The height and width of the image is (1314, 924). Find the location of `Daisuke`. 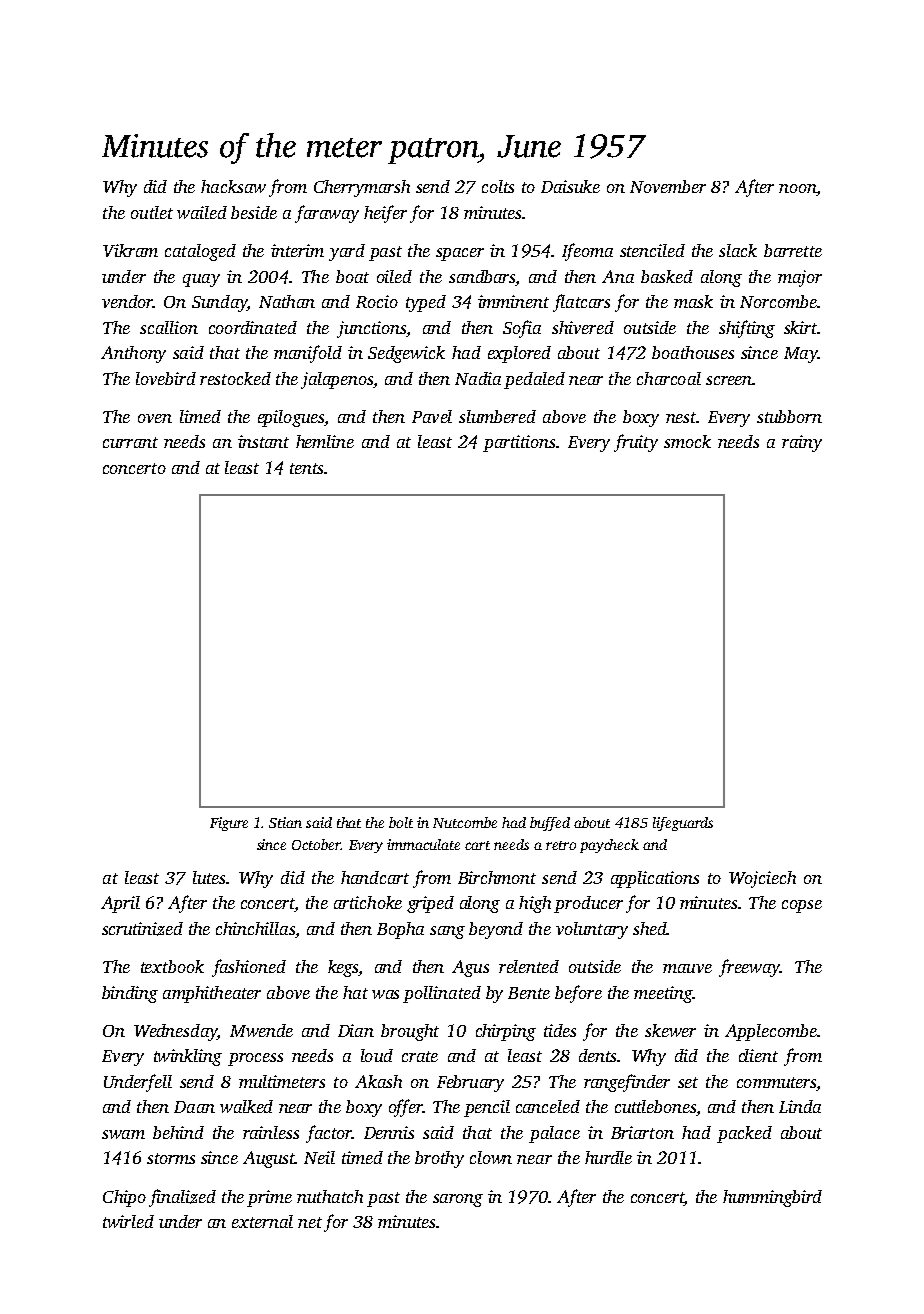

Daisuke is located at coordinates (570, 186).
